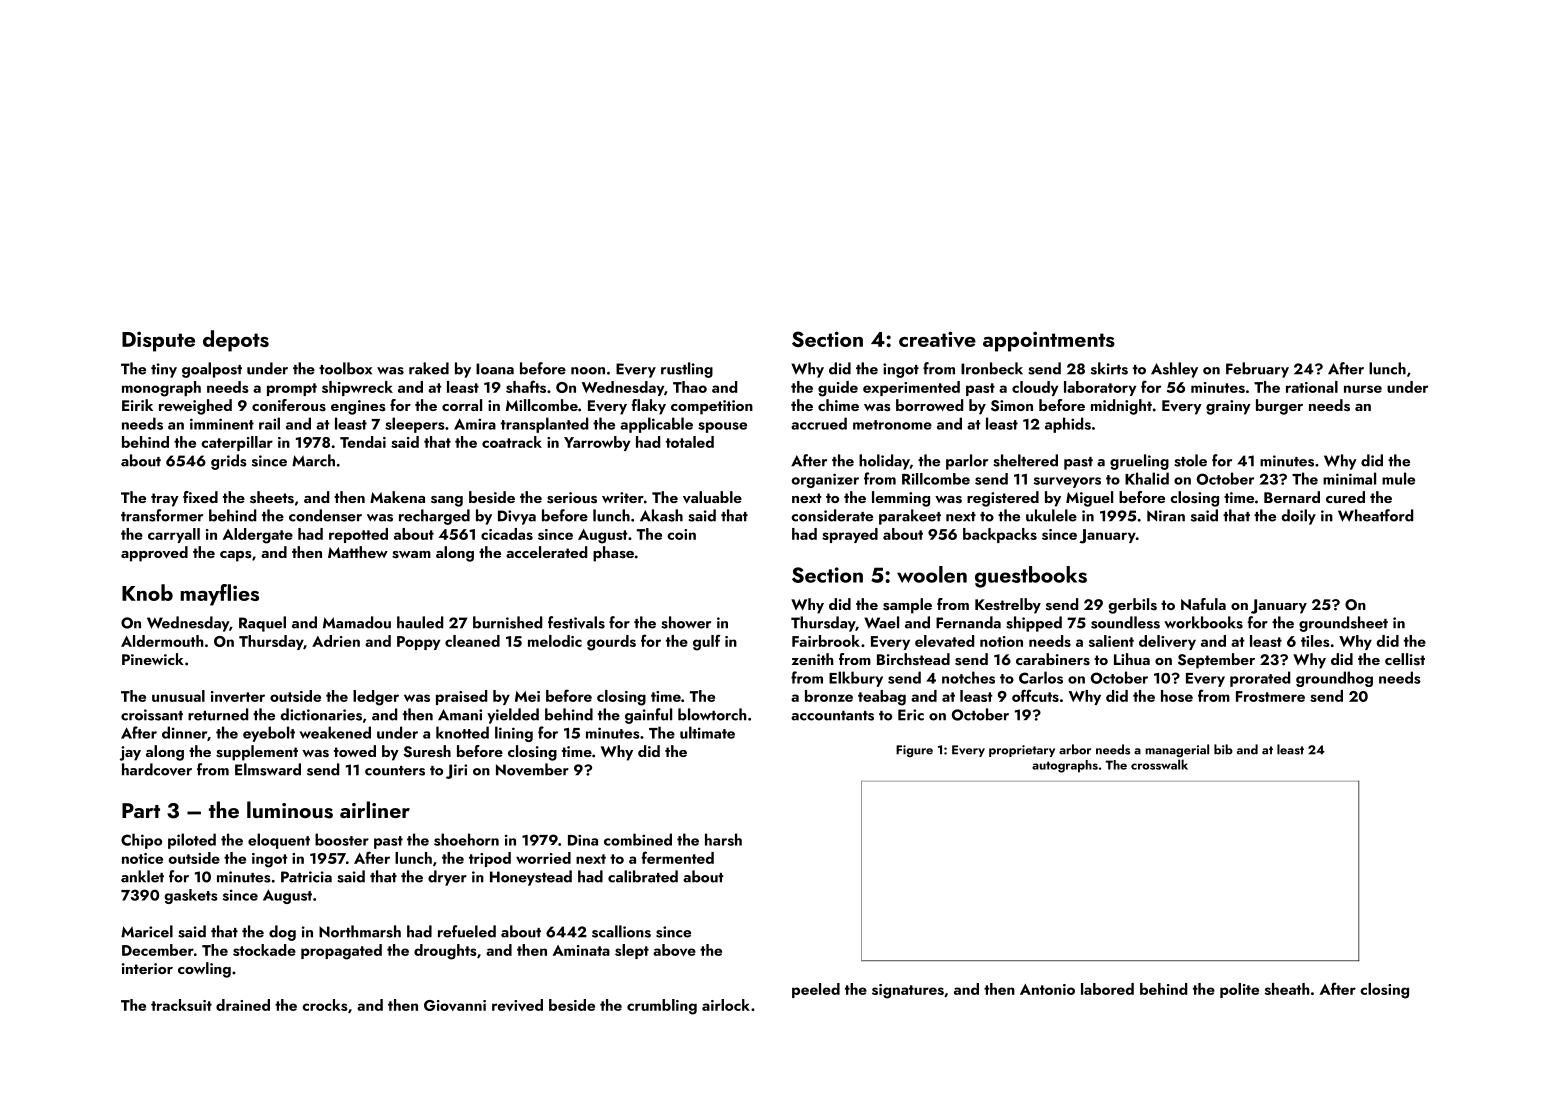  What do you see at coordinates (1159, 764) in the page?
I see `crosswalk` at bounding box center [1159, 764].
